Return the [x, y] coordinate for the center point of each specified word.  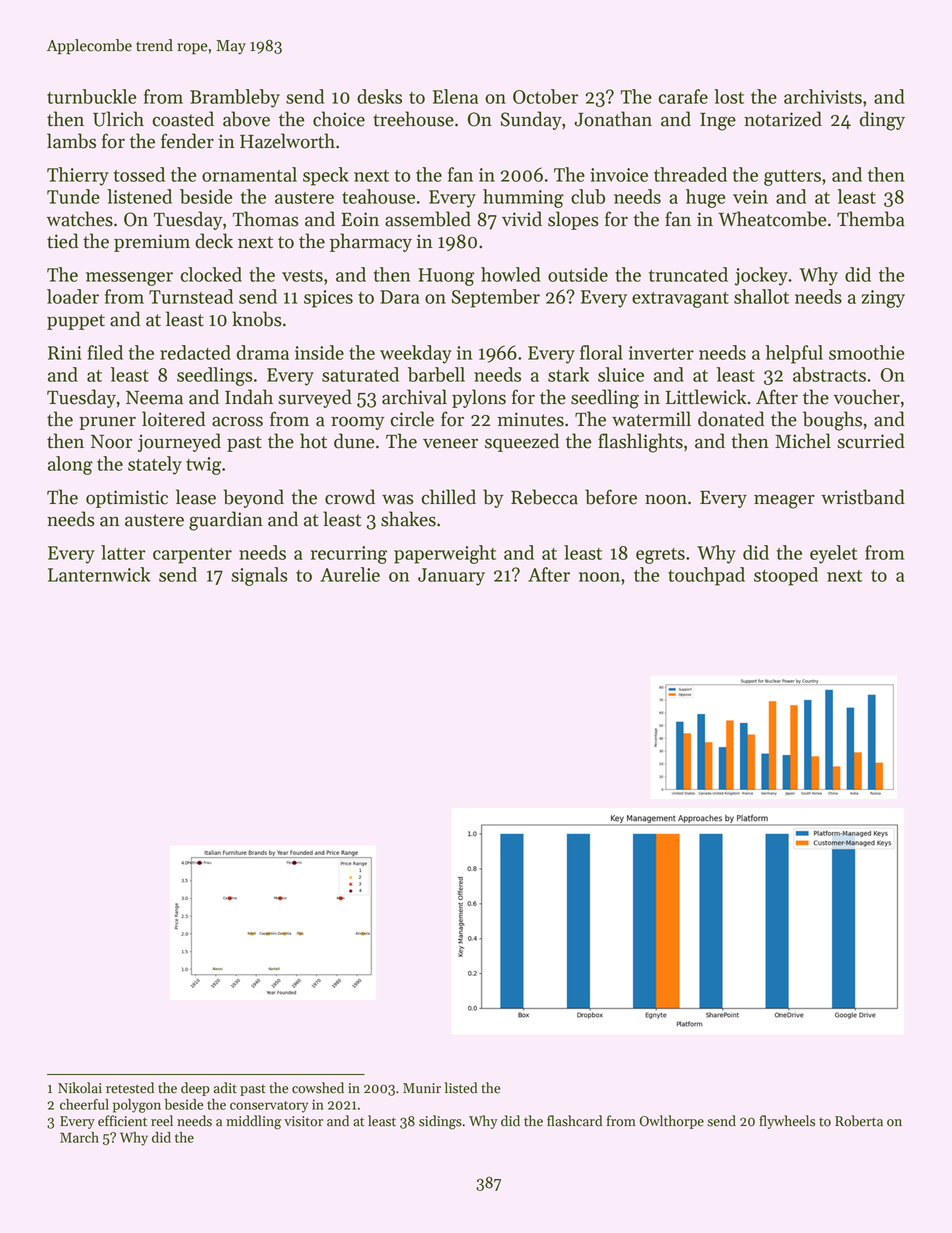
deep [195, 1089]
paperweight [445, 554]
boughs [832, 421]
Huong [446, 277]
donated [731, 419]
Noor [111, 442]
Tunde [73, 196]
